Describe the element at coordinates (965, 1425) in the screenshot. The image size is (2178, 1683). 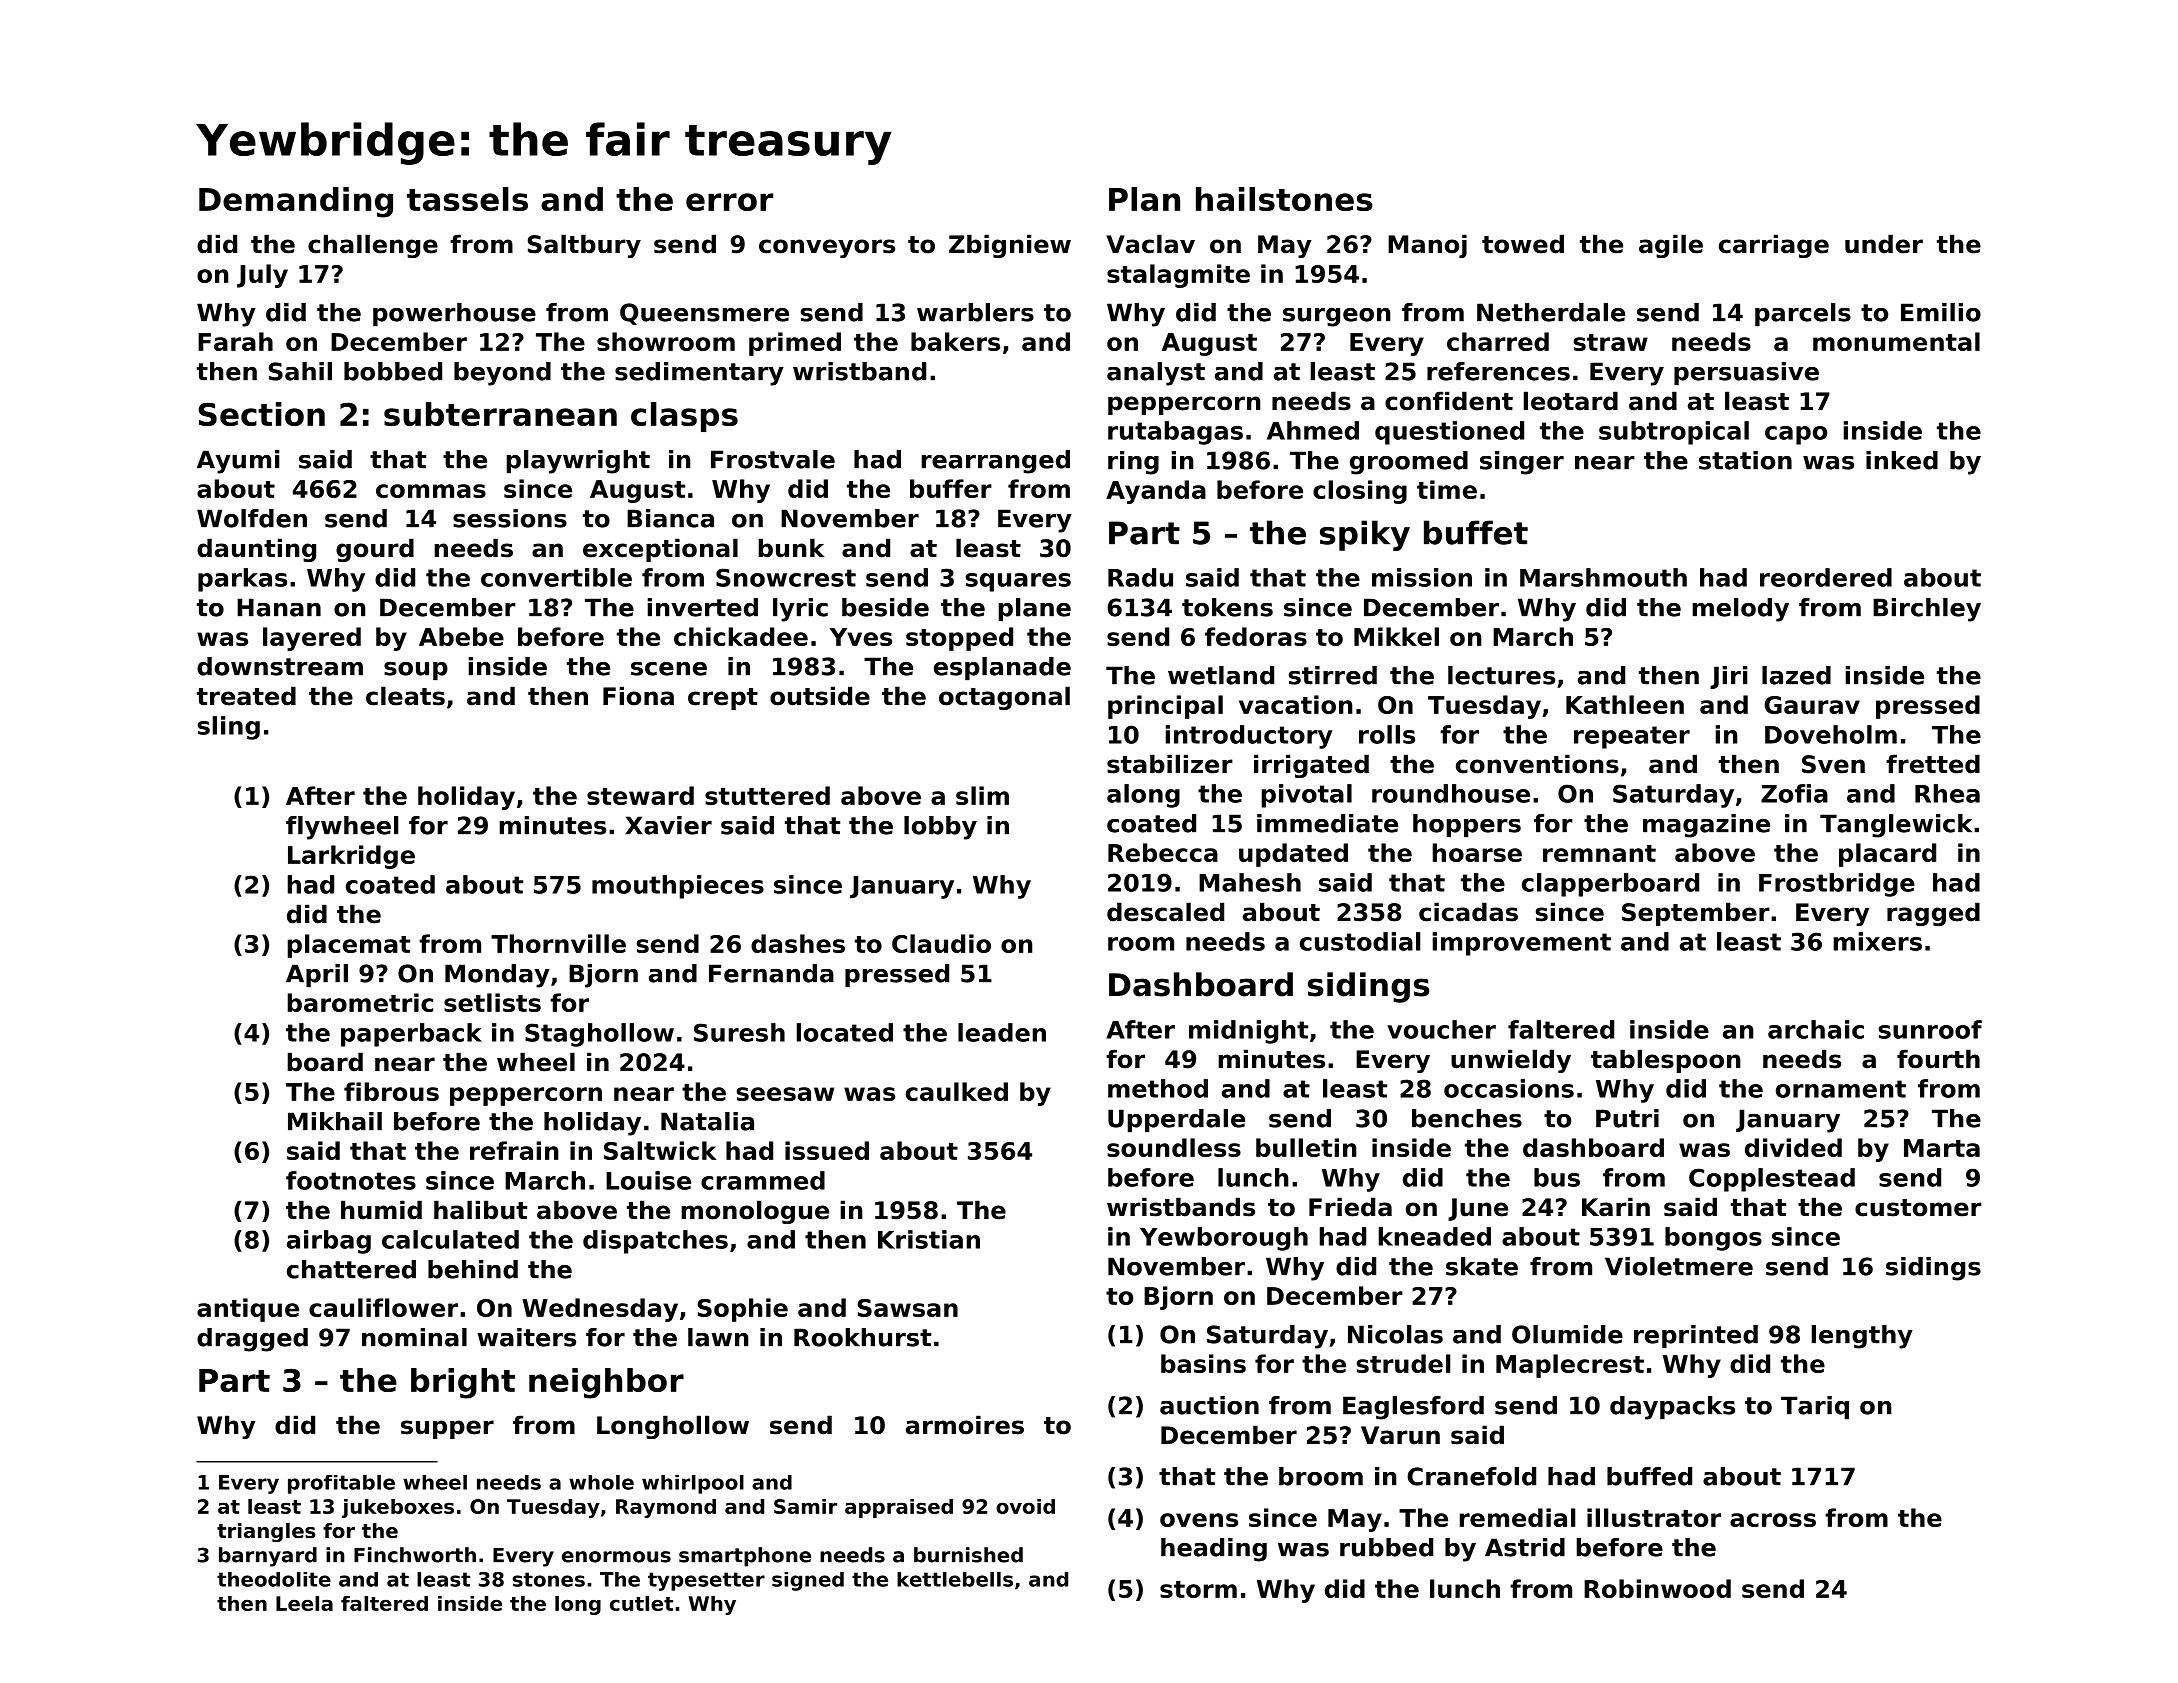
I see `armoires` at that location.
